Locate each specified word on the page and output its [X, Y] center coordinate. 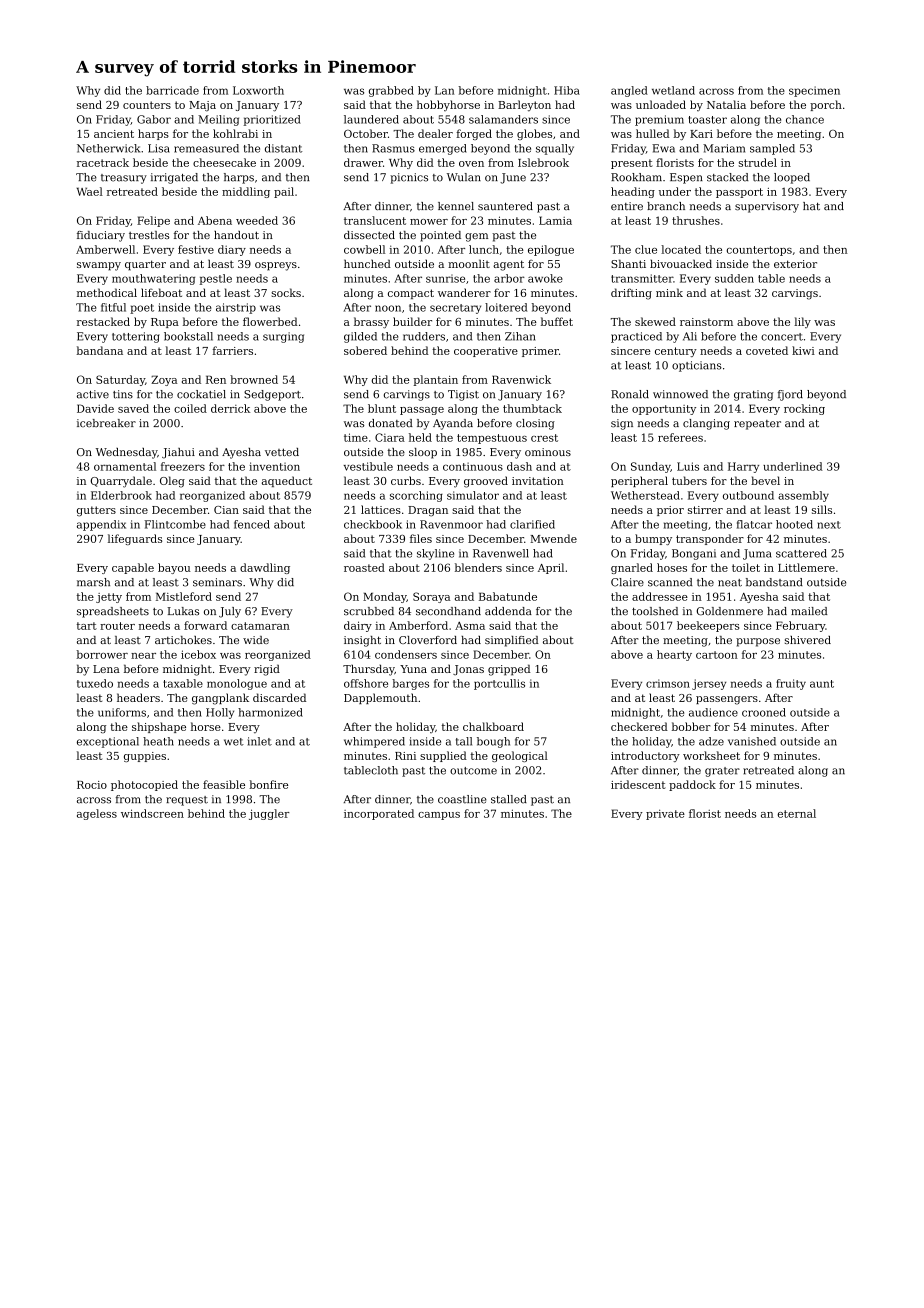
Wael [90, 191]
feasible [224, 784]
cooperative [486, 352]
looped [792, 178]
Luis [688, 466]
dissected [369, 235]
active [93, 394]
